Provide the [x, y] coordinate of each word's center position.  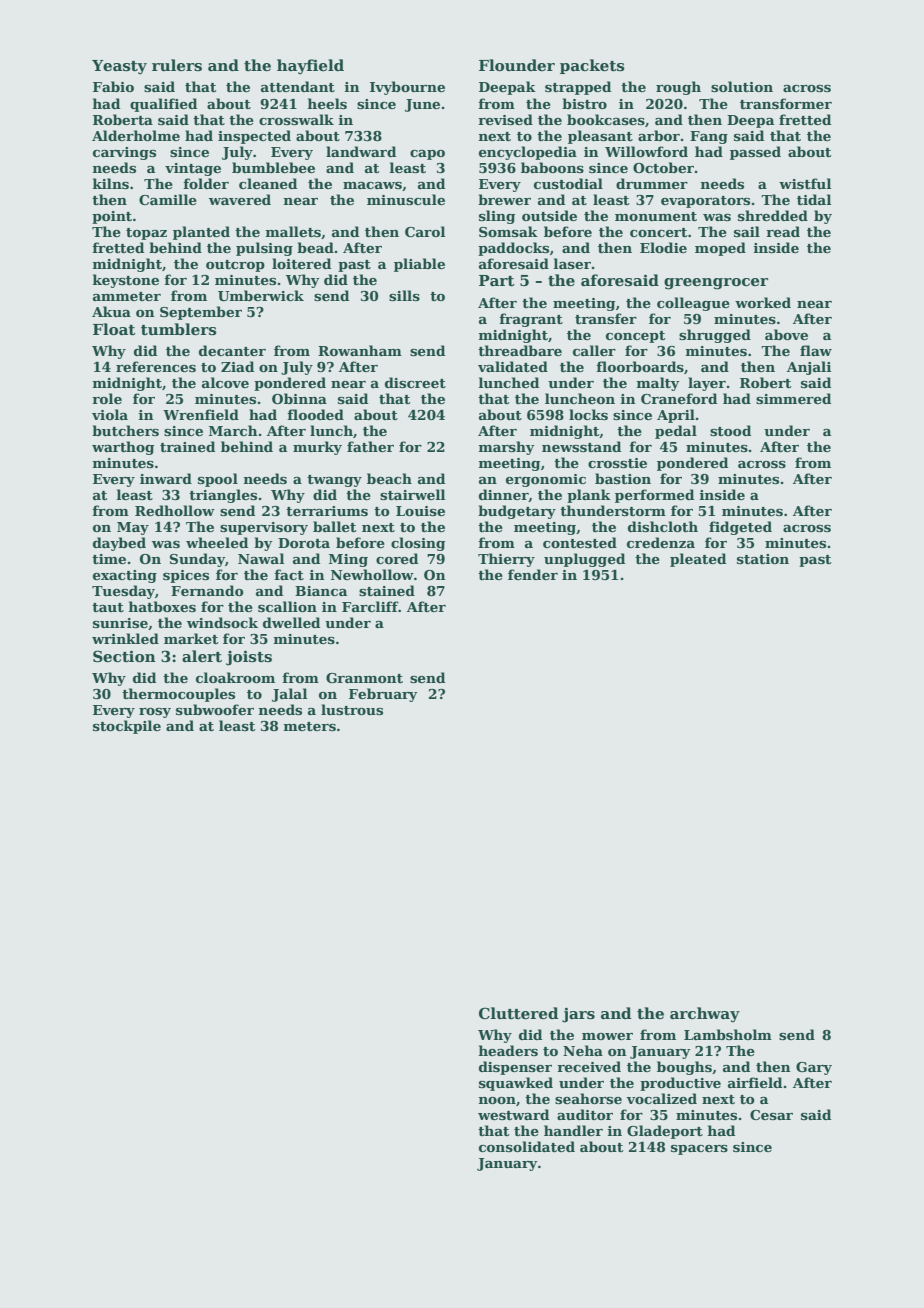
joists [249, 658]
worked [763, 302]
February [383, 695]
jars [578, 1015]
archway [705, 1015]
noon [497, 1100]
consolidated [527, 1146]
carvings [124, 153]
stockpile [127, 727]
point [112, 217]
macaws [372, 185]
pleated [698, 560]
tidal [814, 199]
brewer [504, 199]
